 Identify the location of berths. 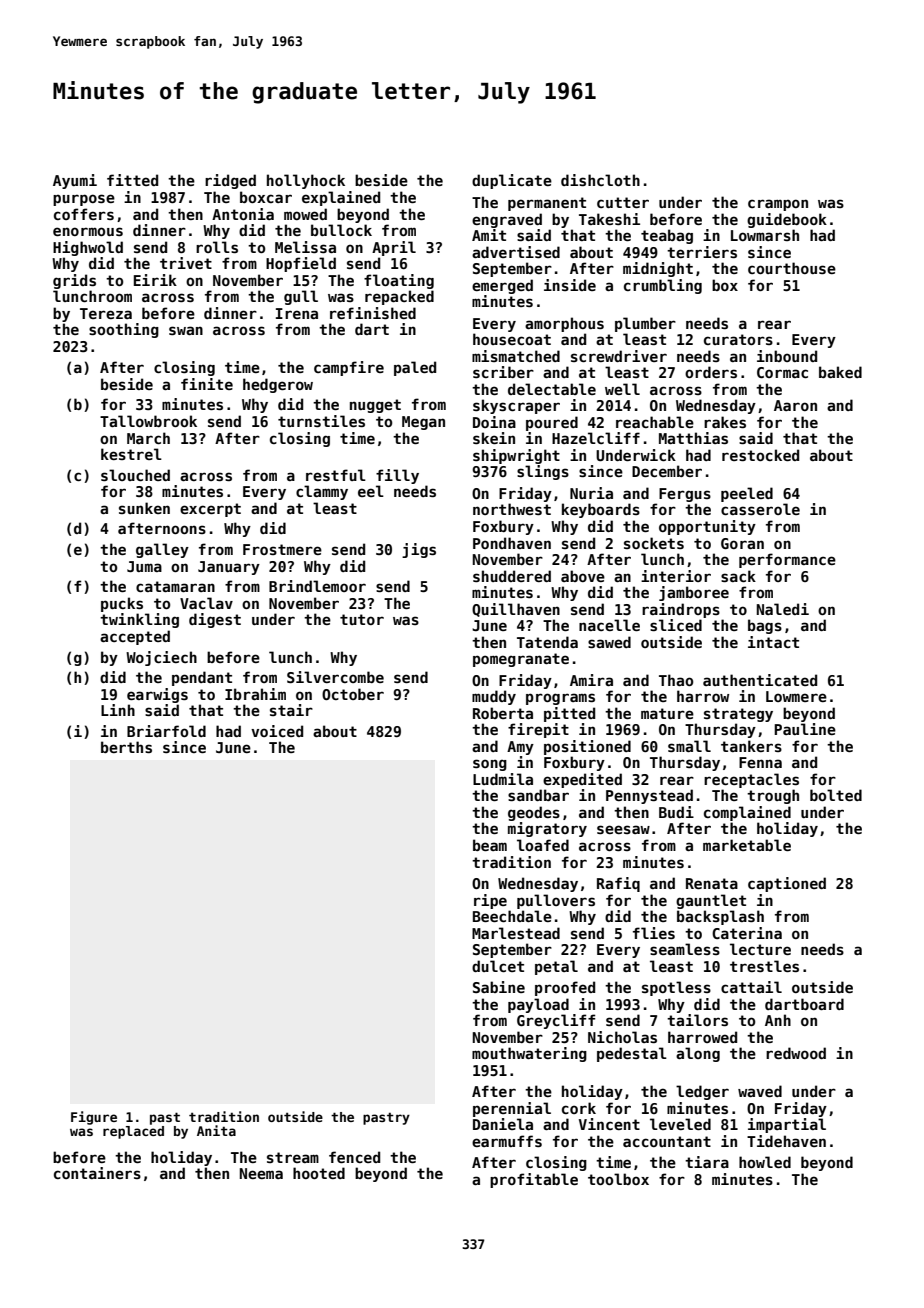
(126, 747).
